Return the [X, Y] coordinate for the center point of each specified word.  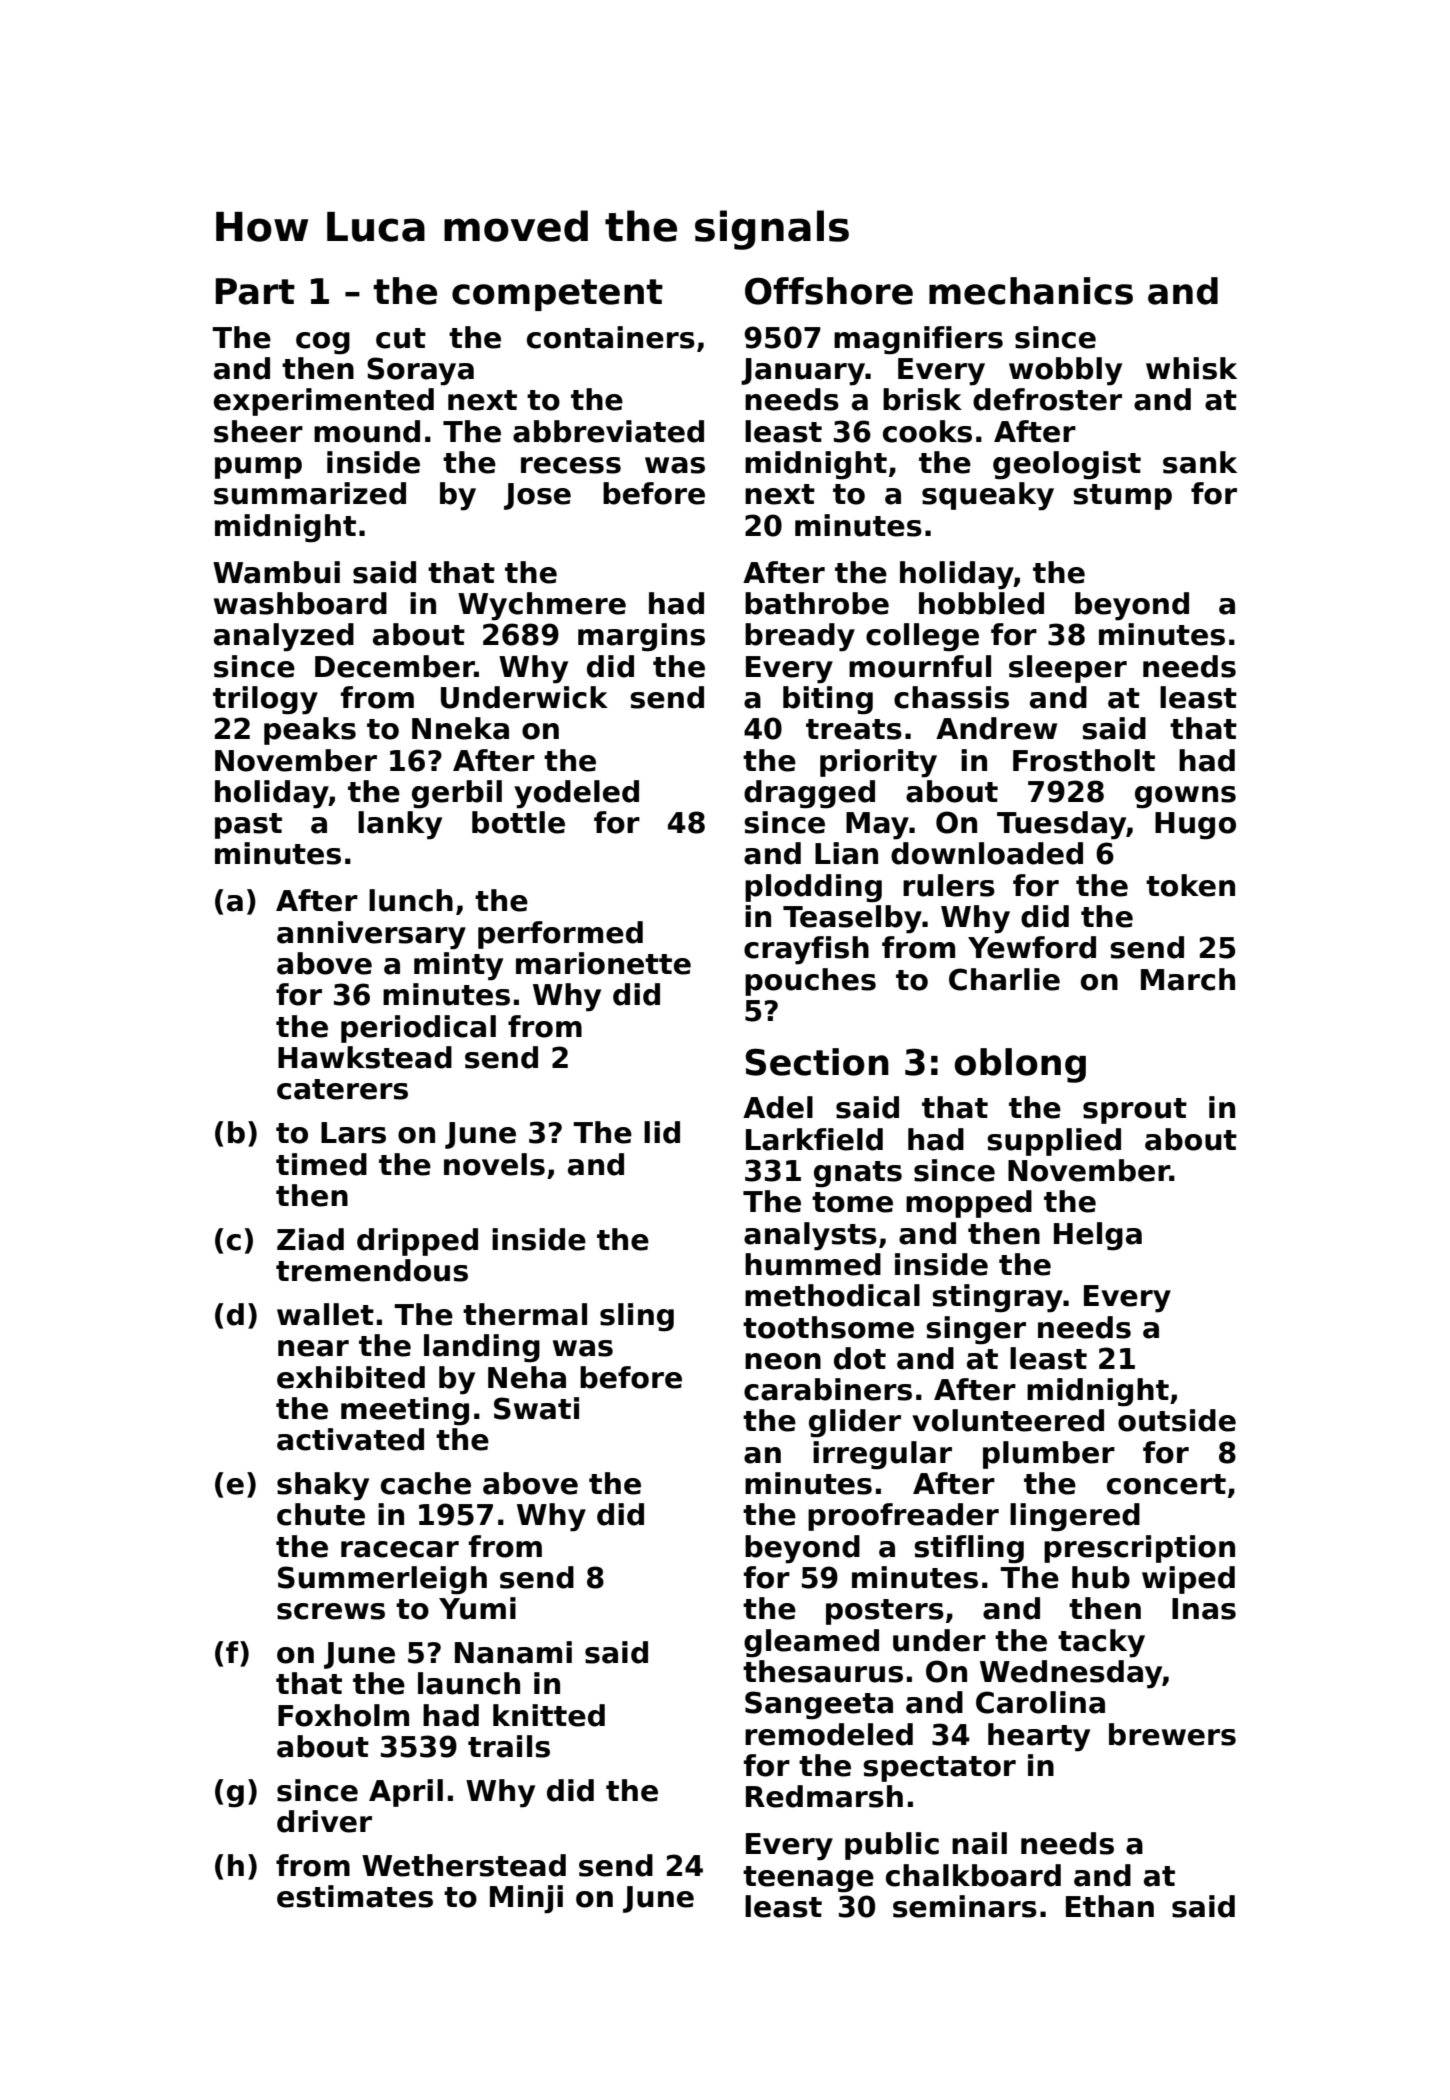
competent [557, 295]
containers [611, 337]
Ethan [1110, 1906]
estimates [355, 1896]
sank [1200, 462]
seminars [965, 1906]
